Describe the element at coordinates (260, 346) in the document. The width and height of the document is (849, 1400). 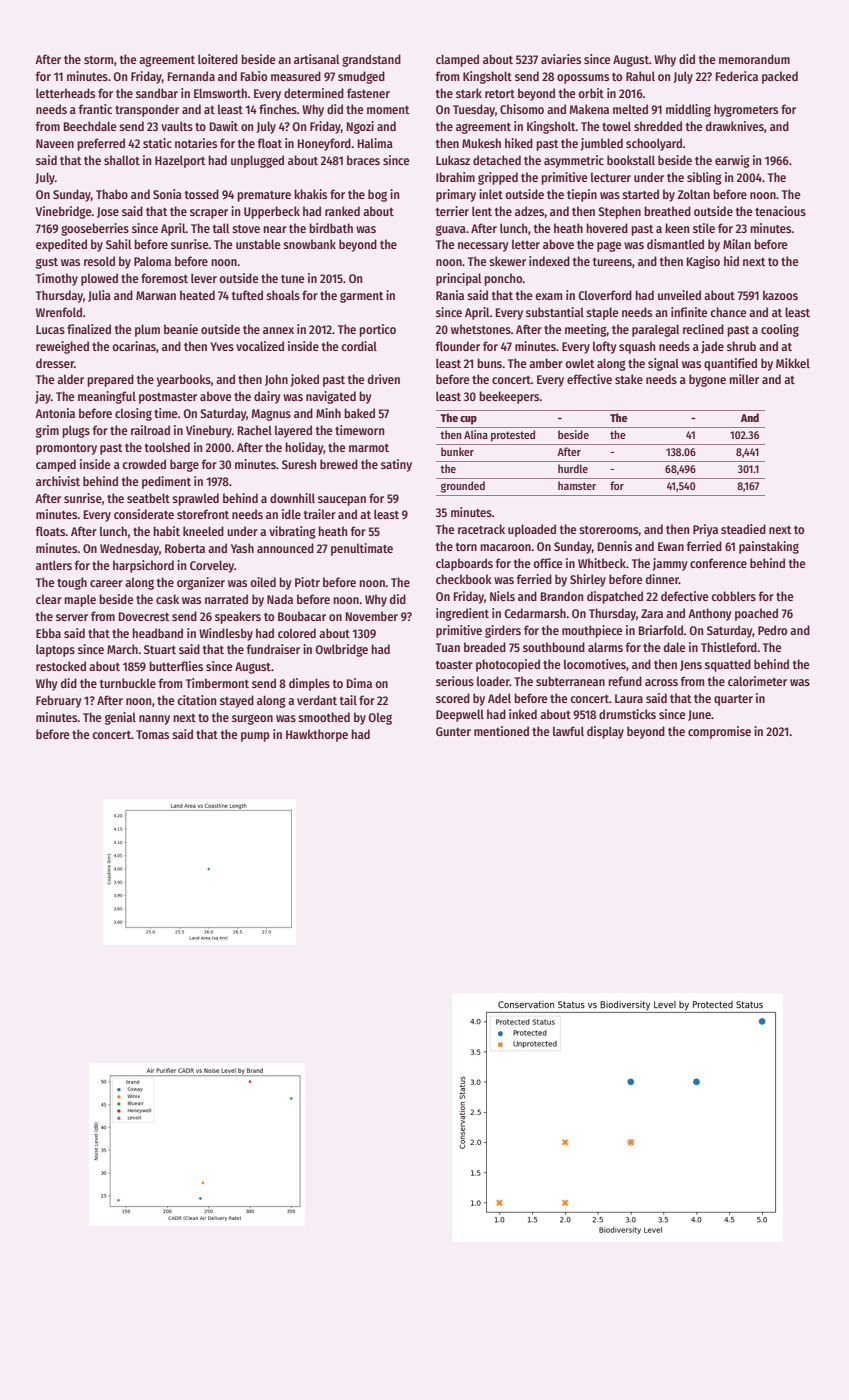
I see `vocalized` at that location.
